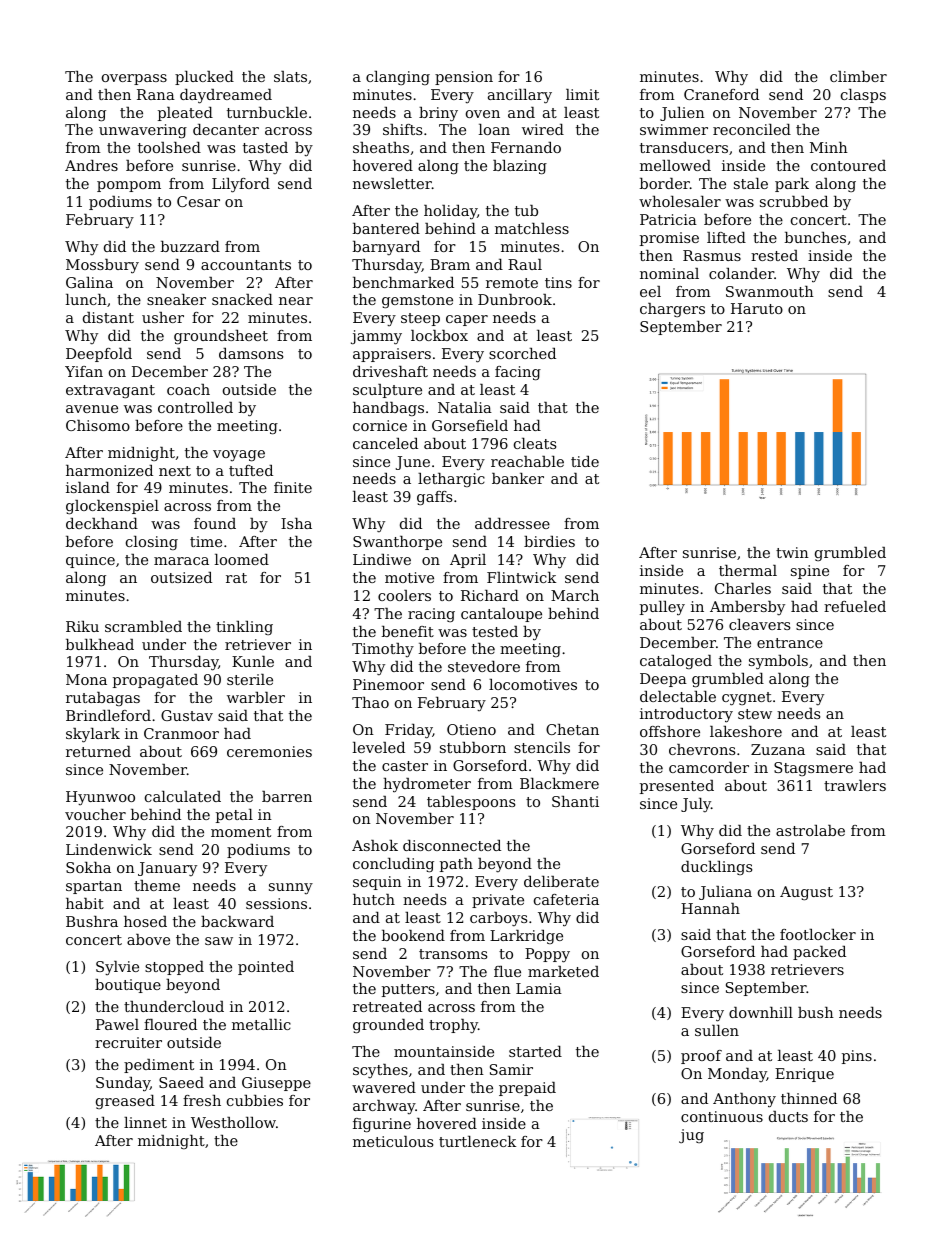  What do you see at coordinates (464, 78) in the screenshot?
I see `pension` at bounding box center [464, 78].
